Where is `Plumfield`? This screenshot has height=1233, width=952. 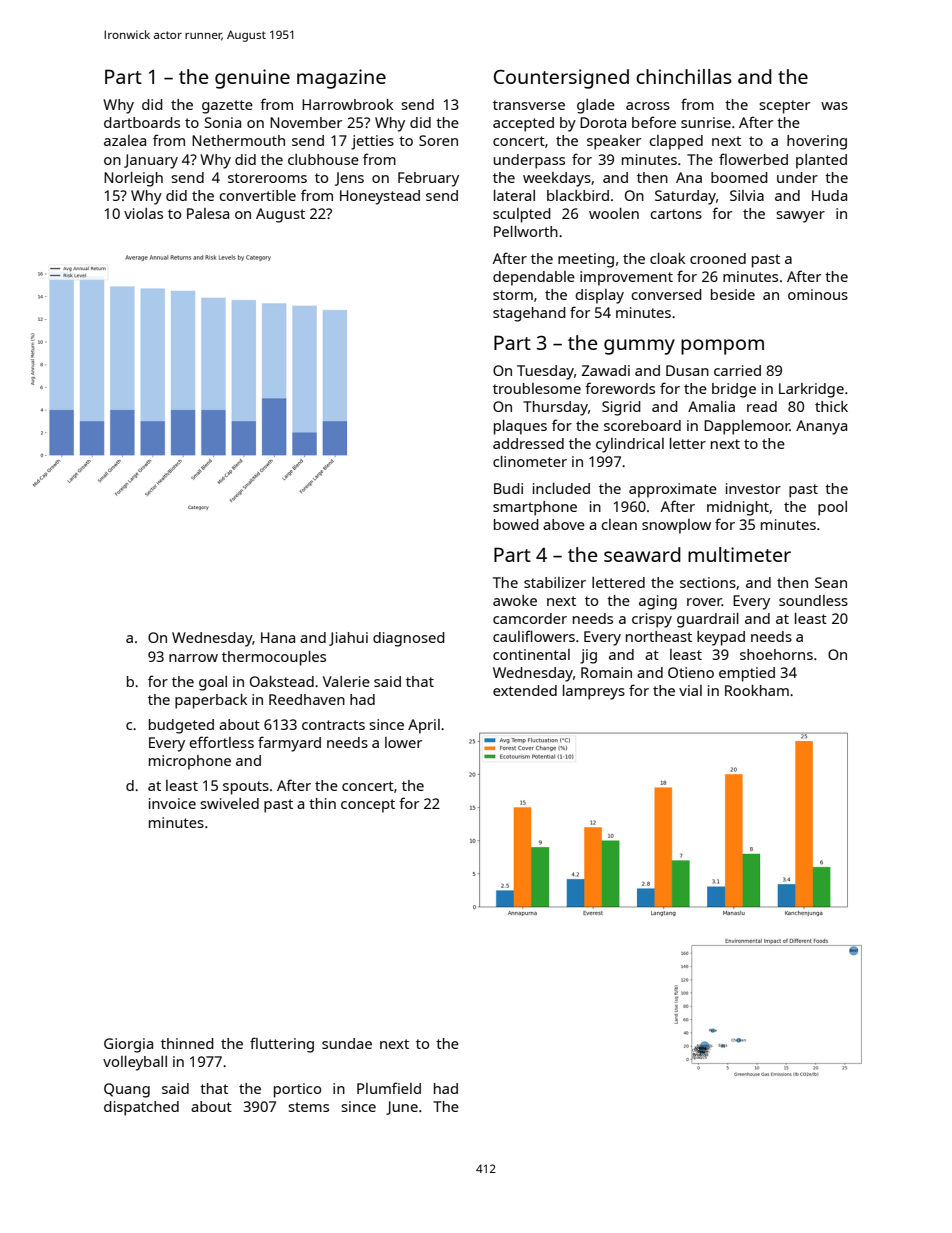
Plumfield is located at coordinates (389, 1088).
